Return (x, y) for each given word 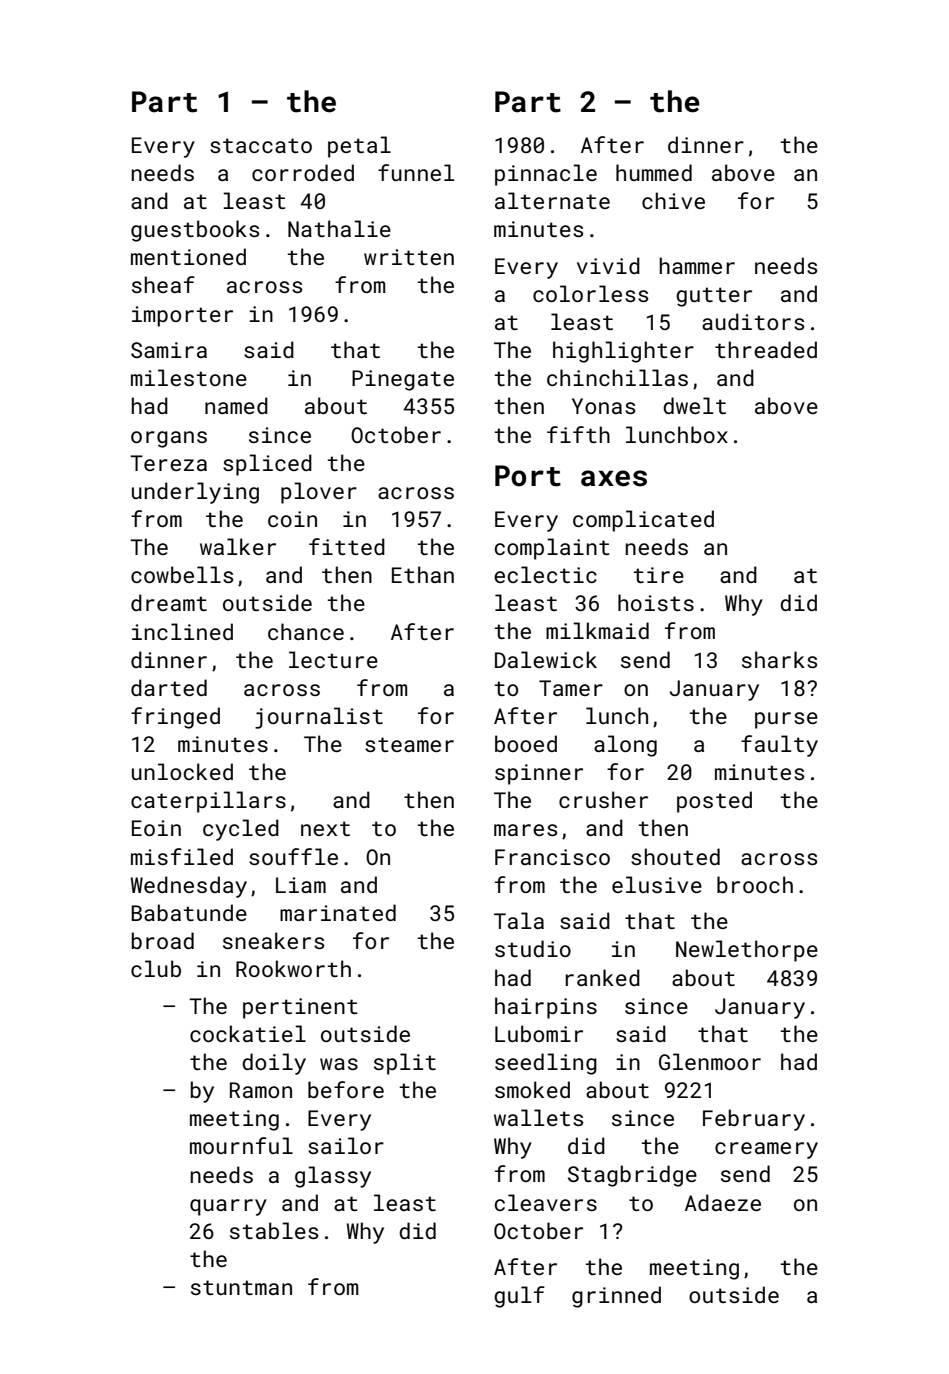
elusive (657, 884)
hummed (654, 172)
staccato (261, 145)
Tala (519, 920)
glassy (333, 1177)
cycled (241, 830)
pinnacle (546, 175)
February (754, 1120)
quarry (228, 1207)
